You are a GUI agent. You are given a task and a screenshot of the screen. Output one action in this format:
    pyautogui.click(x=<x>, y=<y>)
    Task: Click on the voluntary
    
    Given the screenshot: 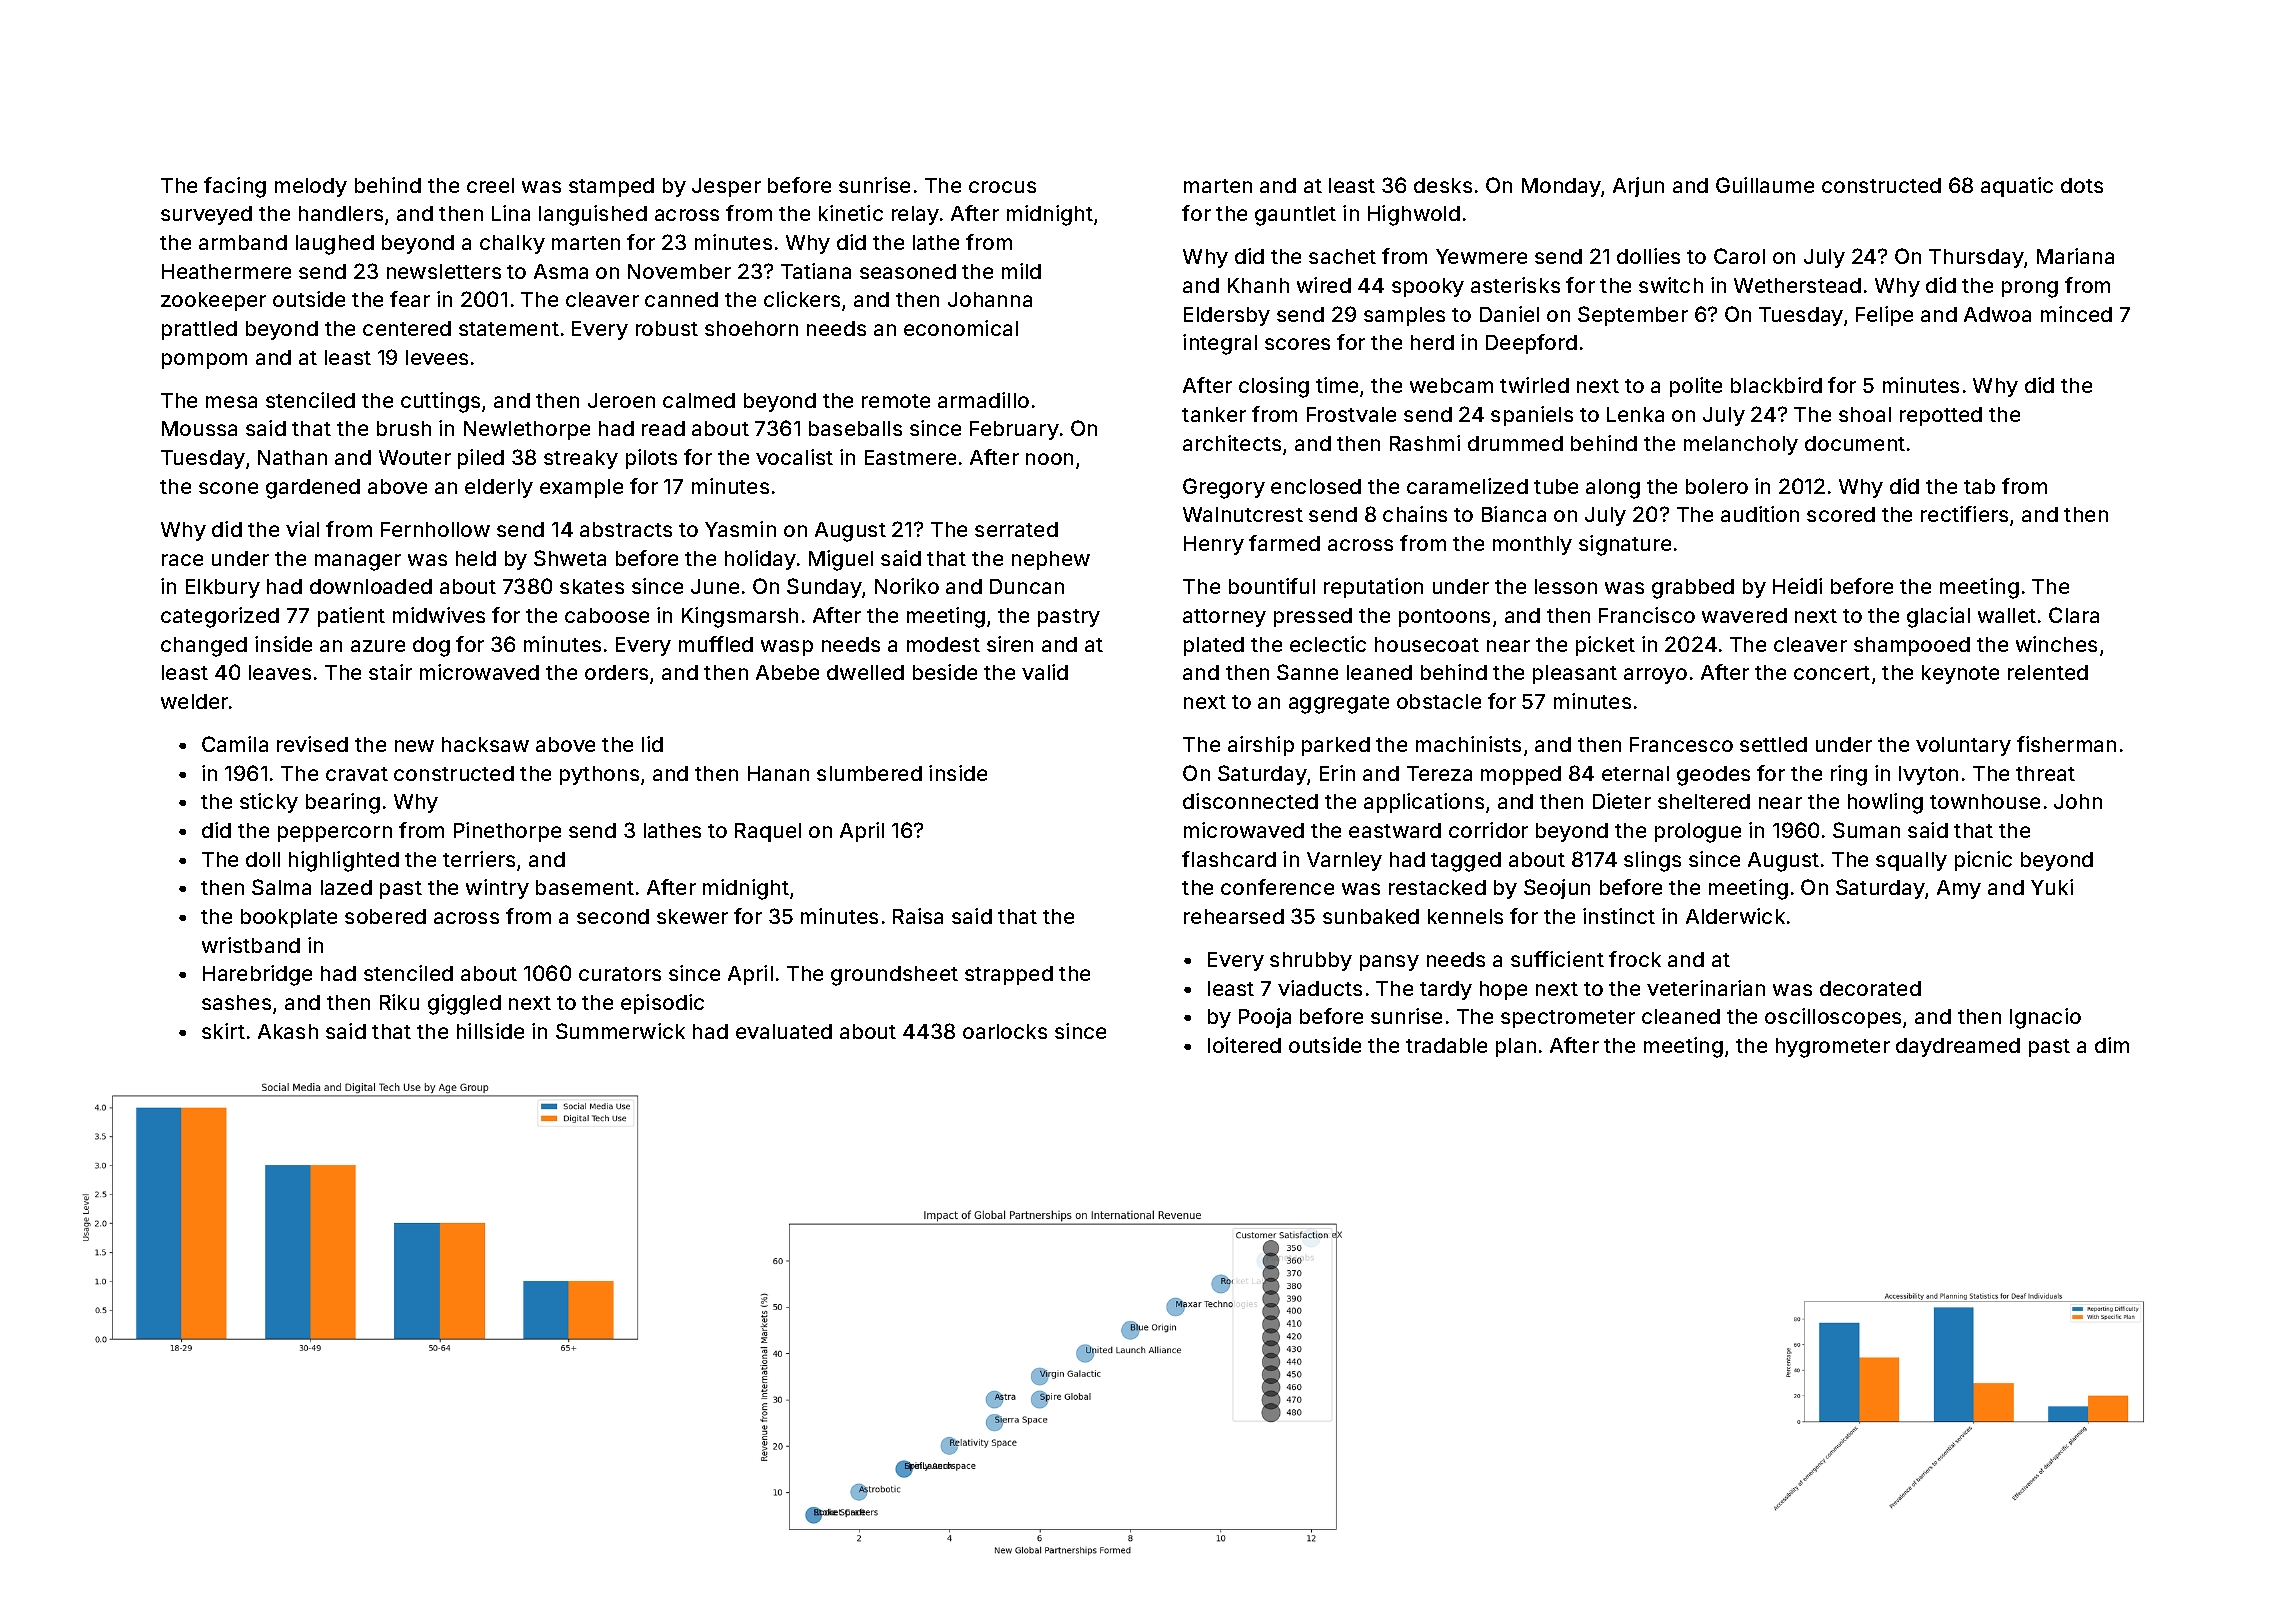 What is the action you would take?
    pyautogui.click(x=1963, y=746)
